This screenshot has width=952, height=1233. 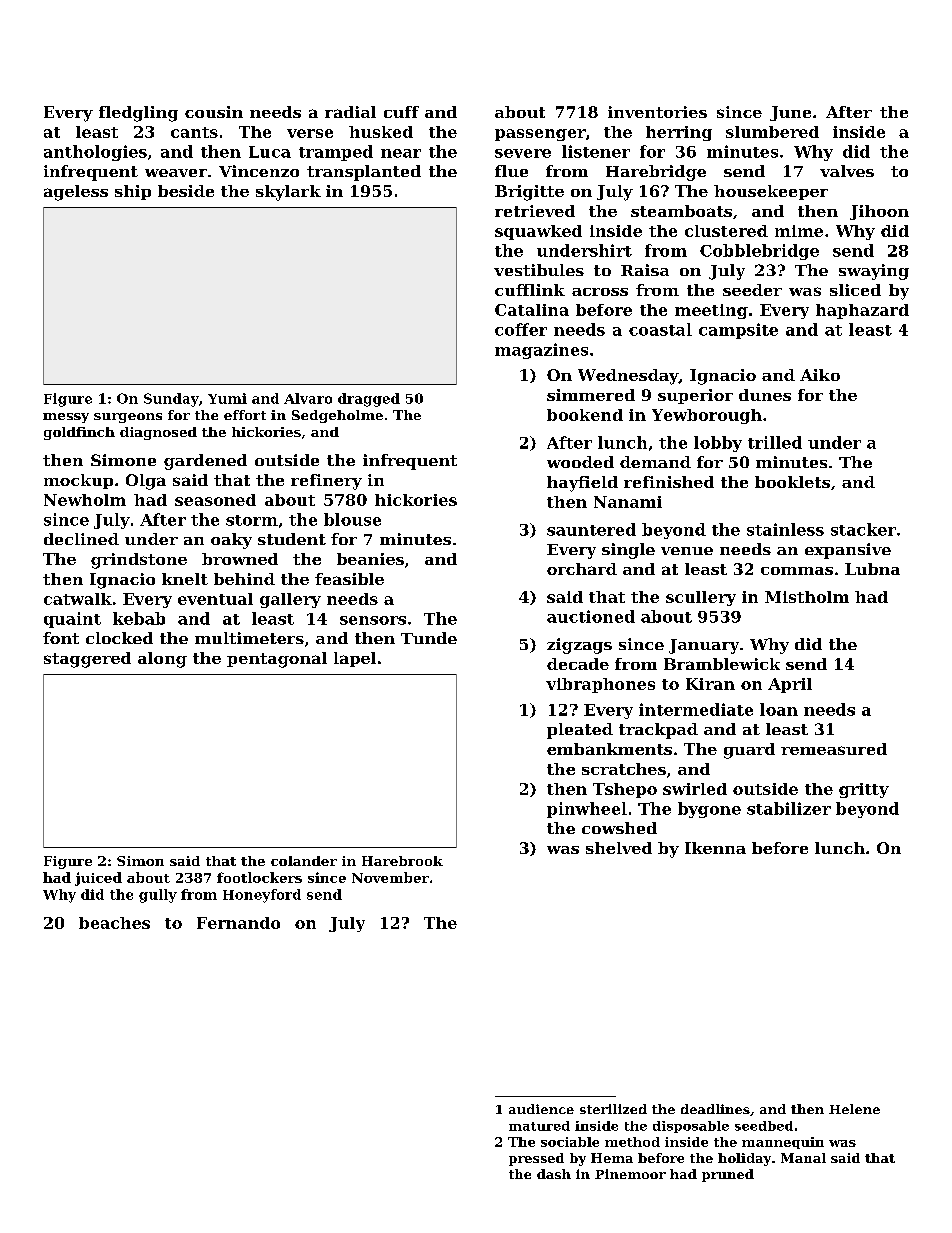 What do you see at coordinates (429, 638) in the screenshot?
I see `Tunde` at bounding box center [429, 638].
